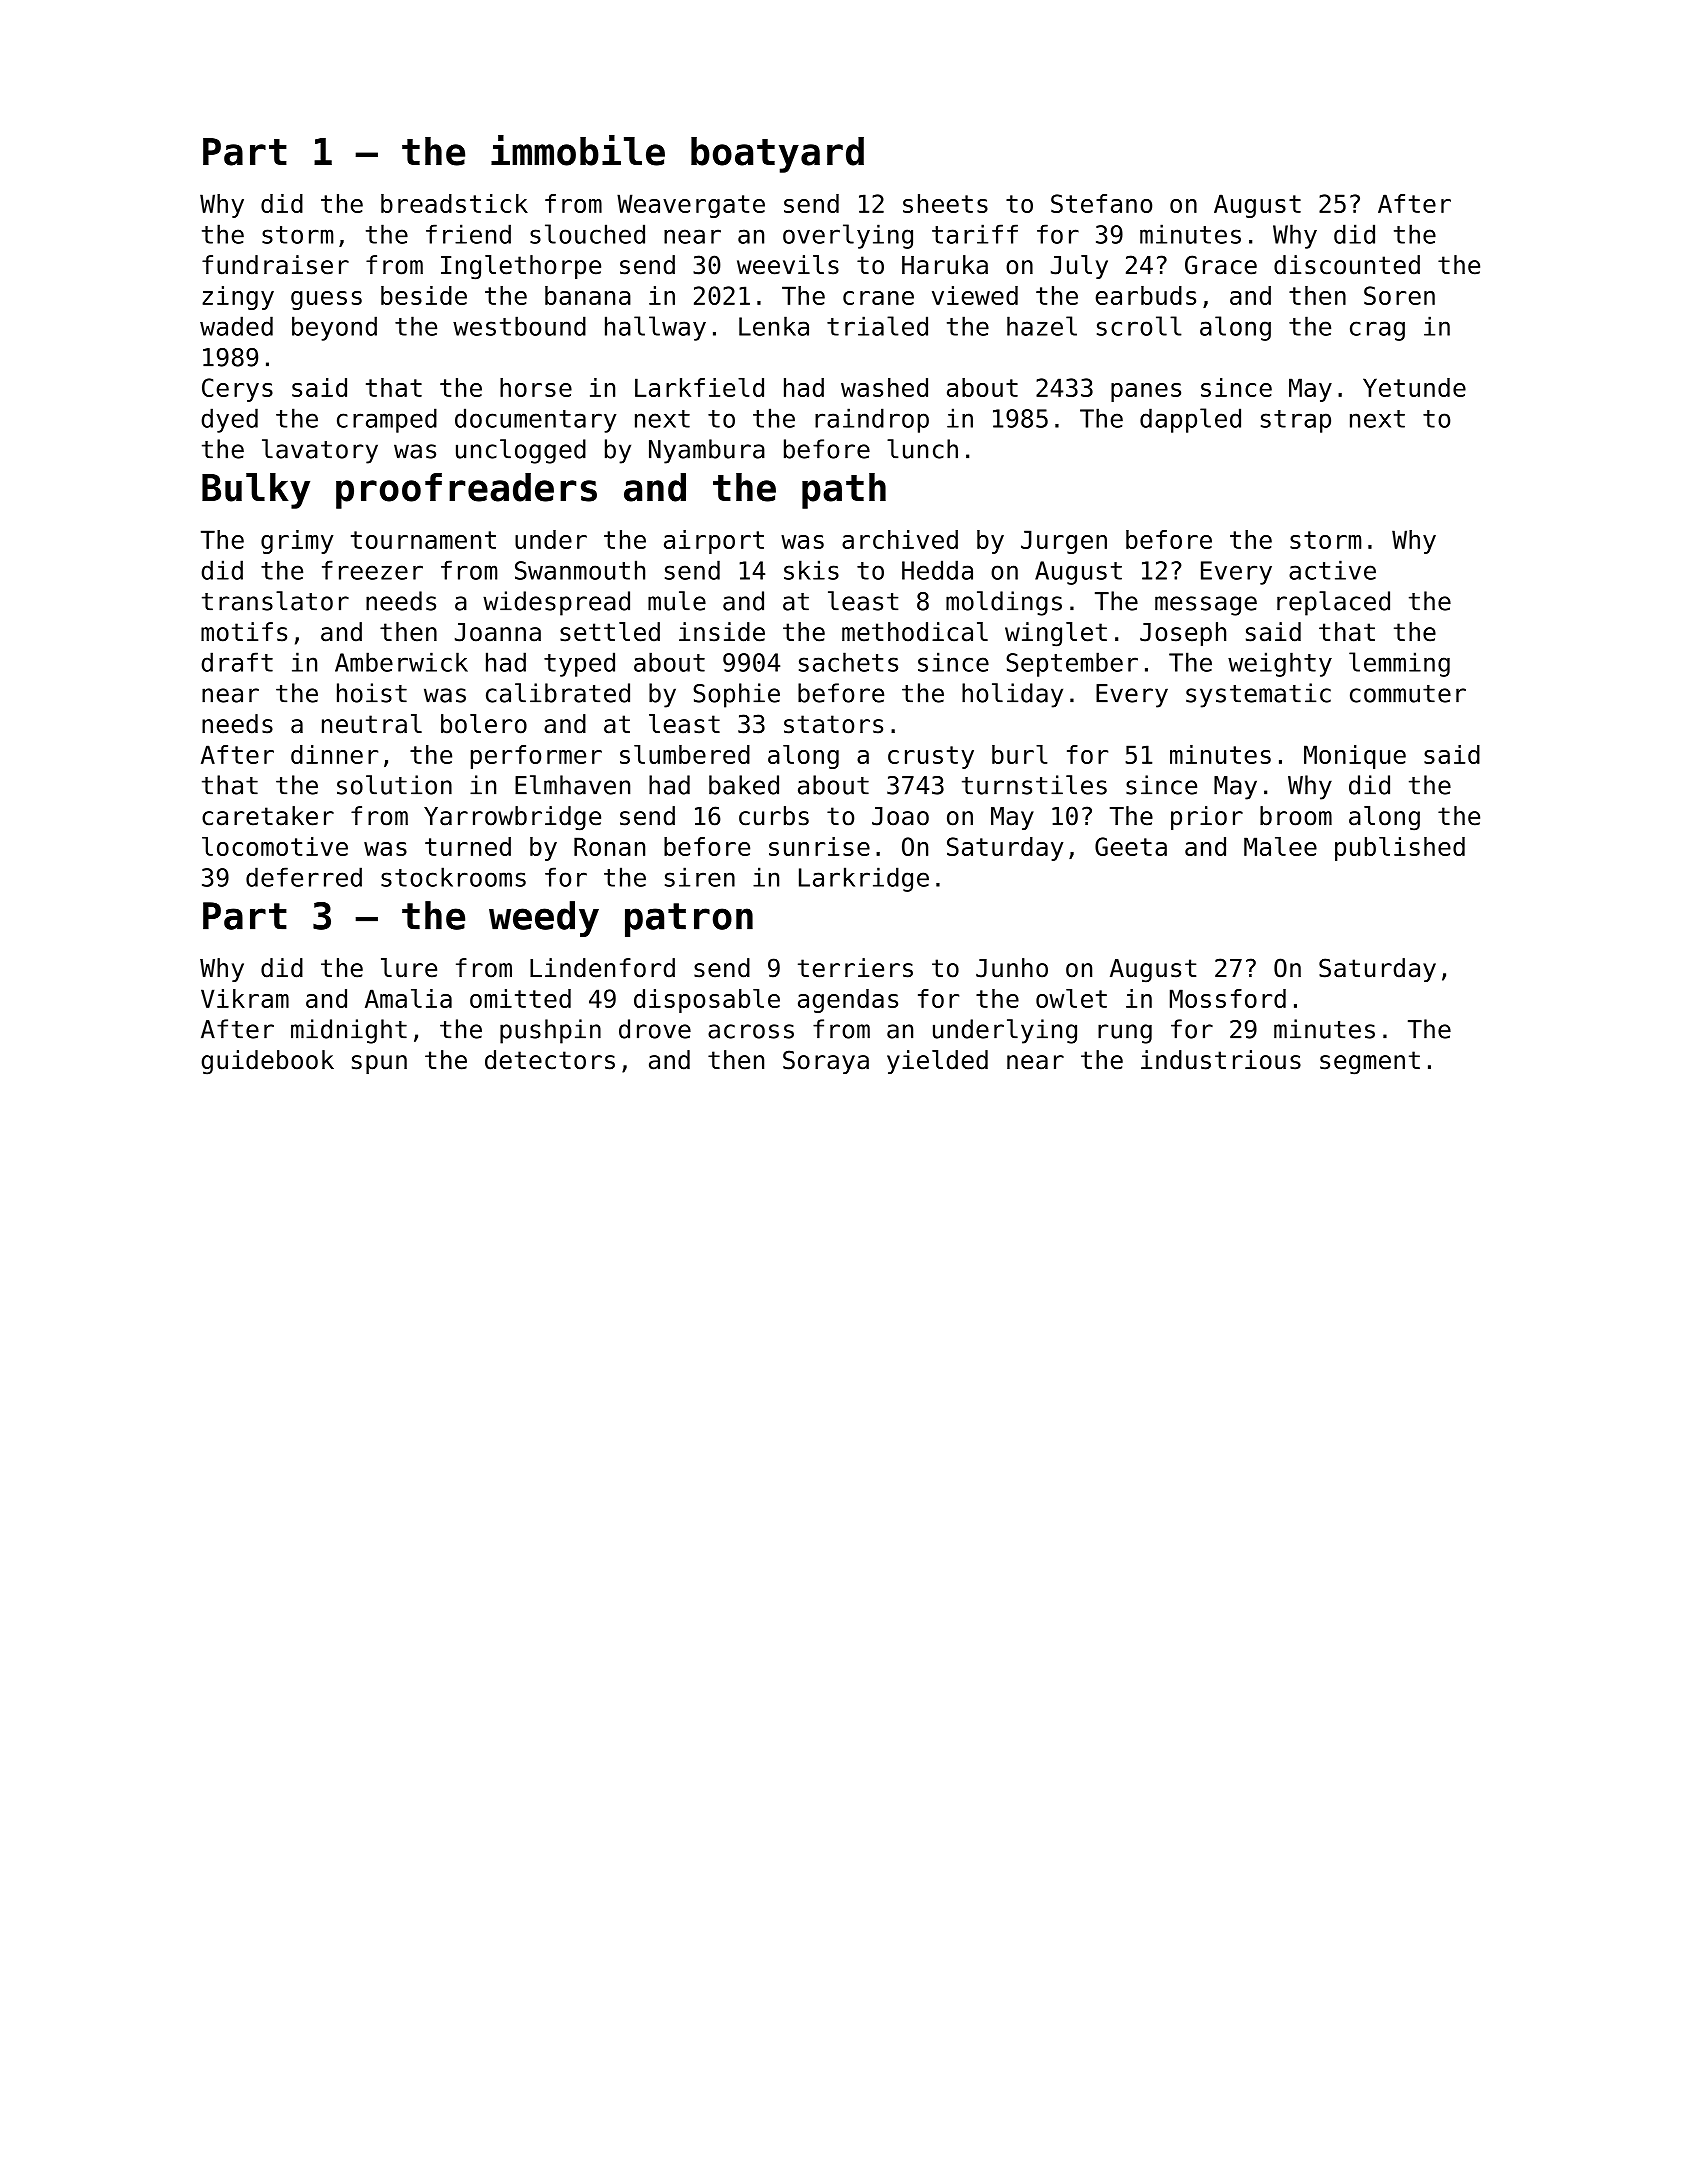  I want to click on Bulky, so click(256, 491).
